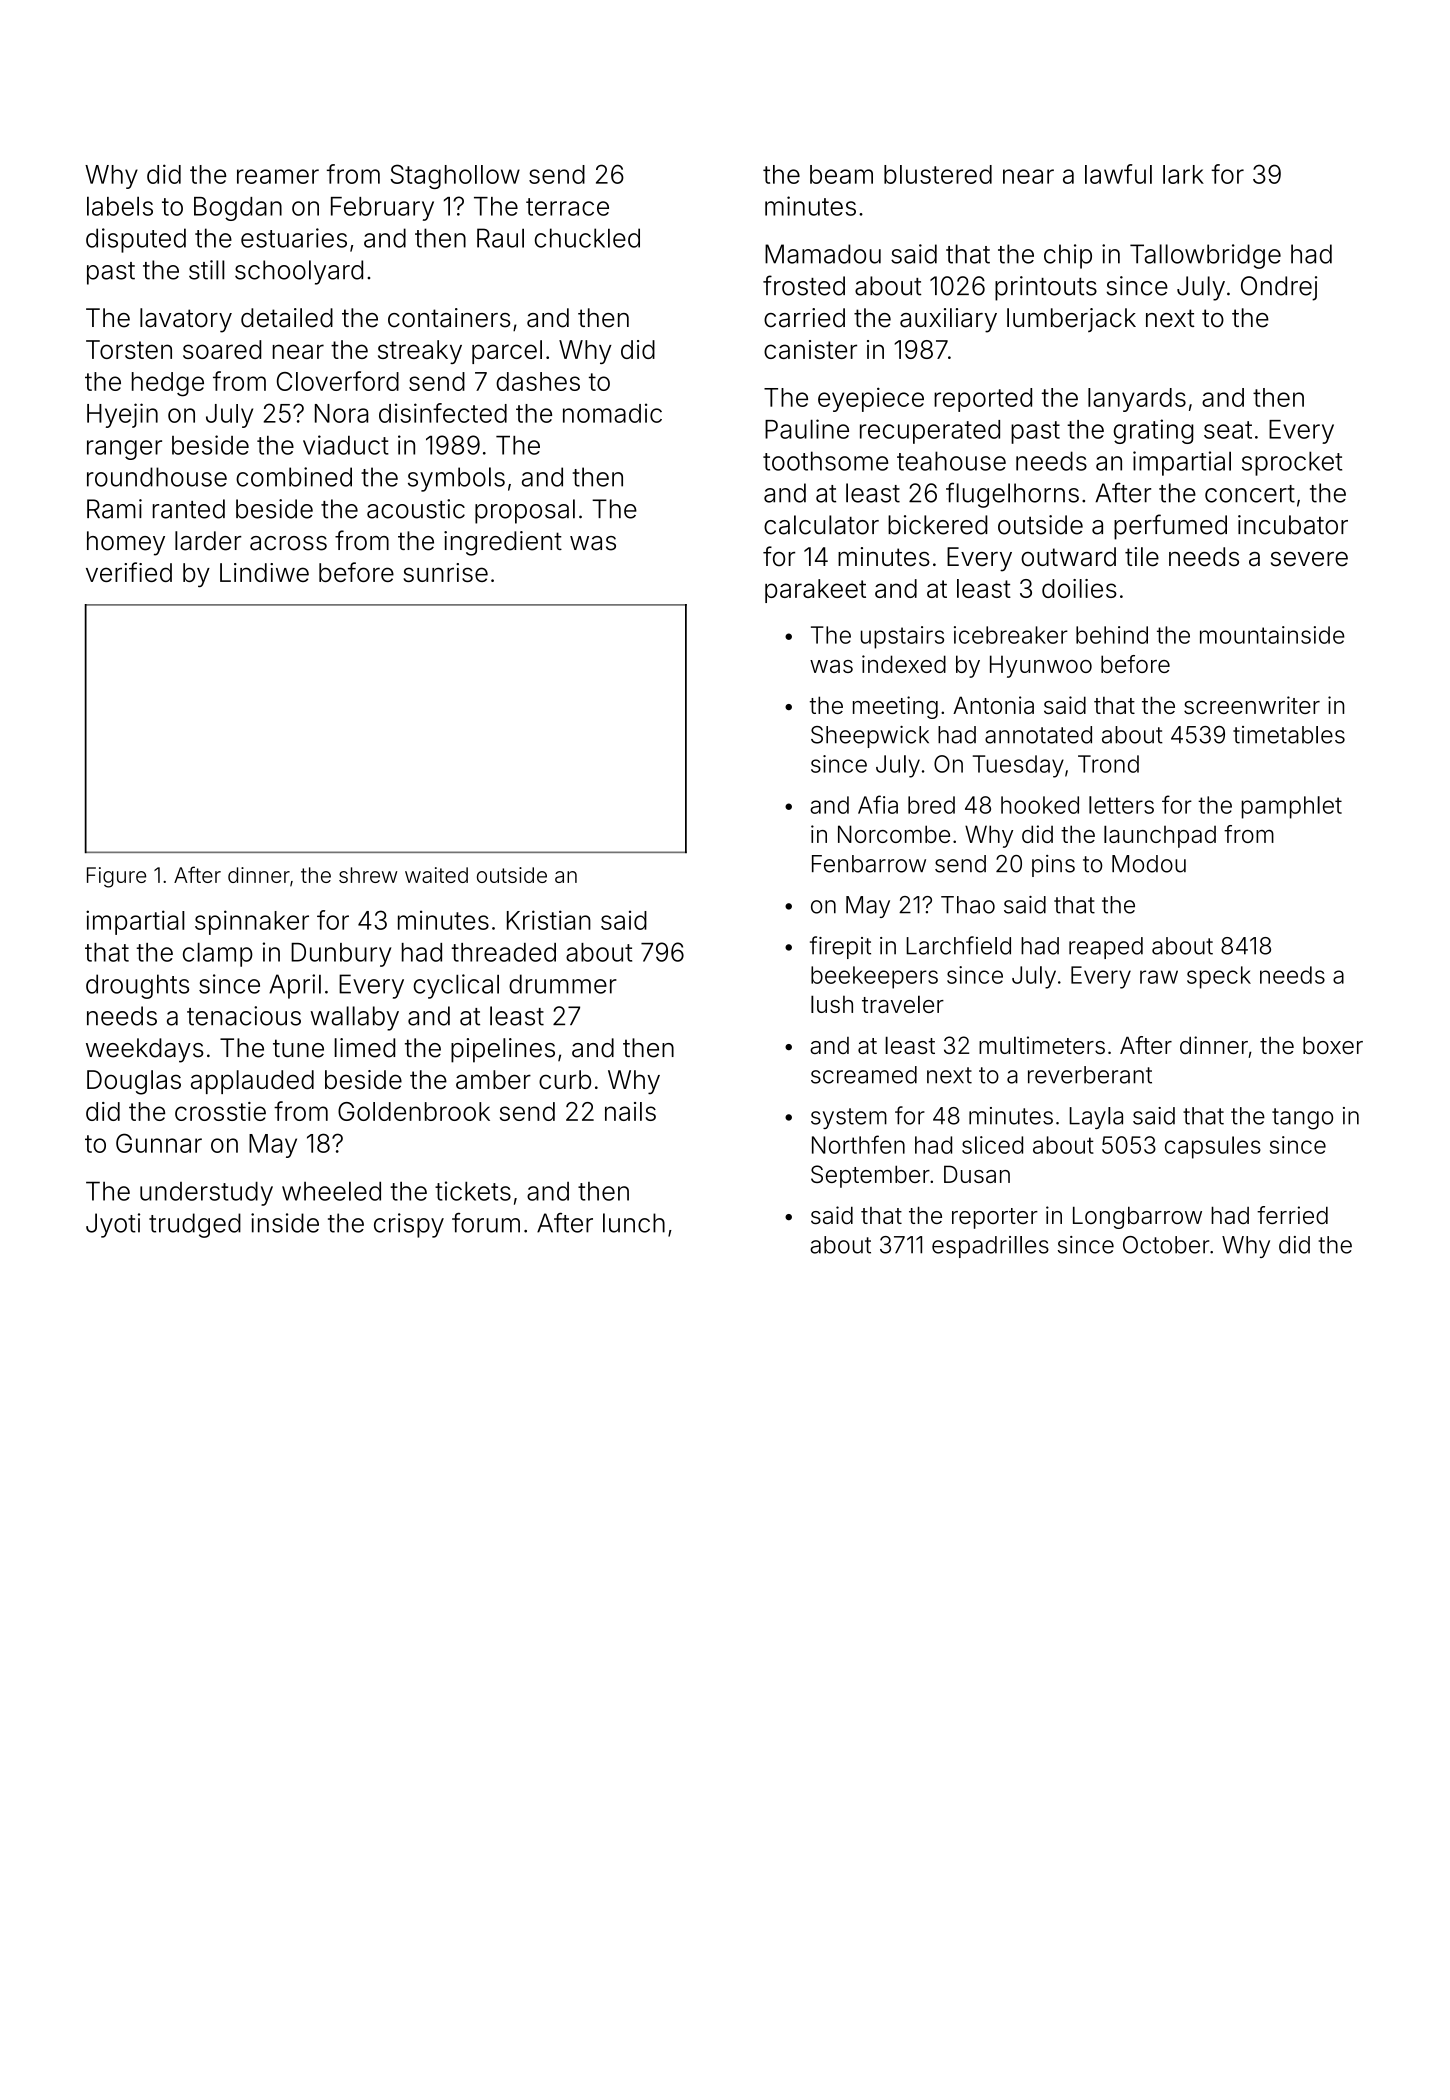  I want to click on Hyunwoo, so click(1041, 666).
